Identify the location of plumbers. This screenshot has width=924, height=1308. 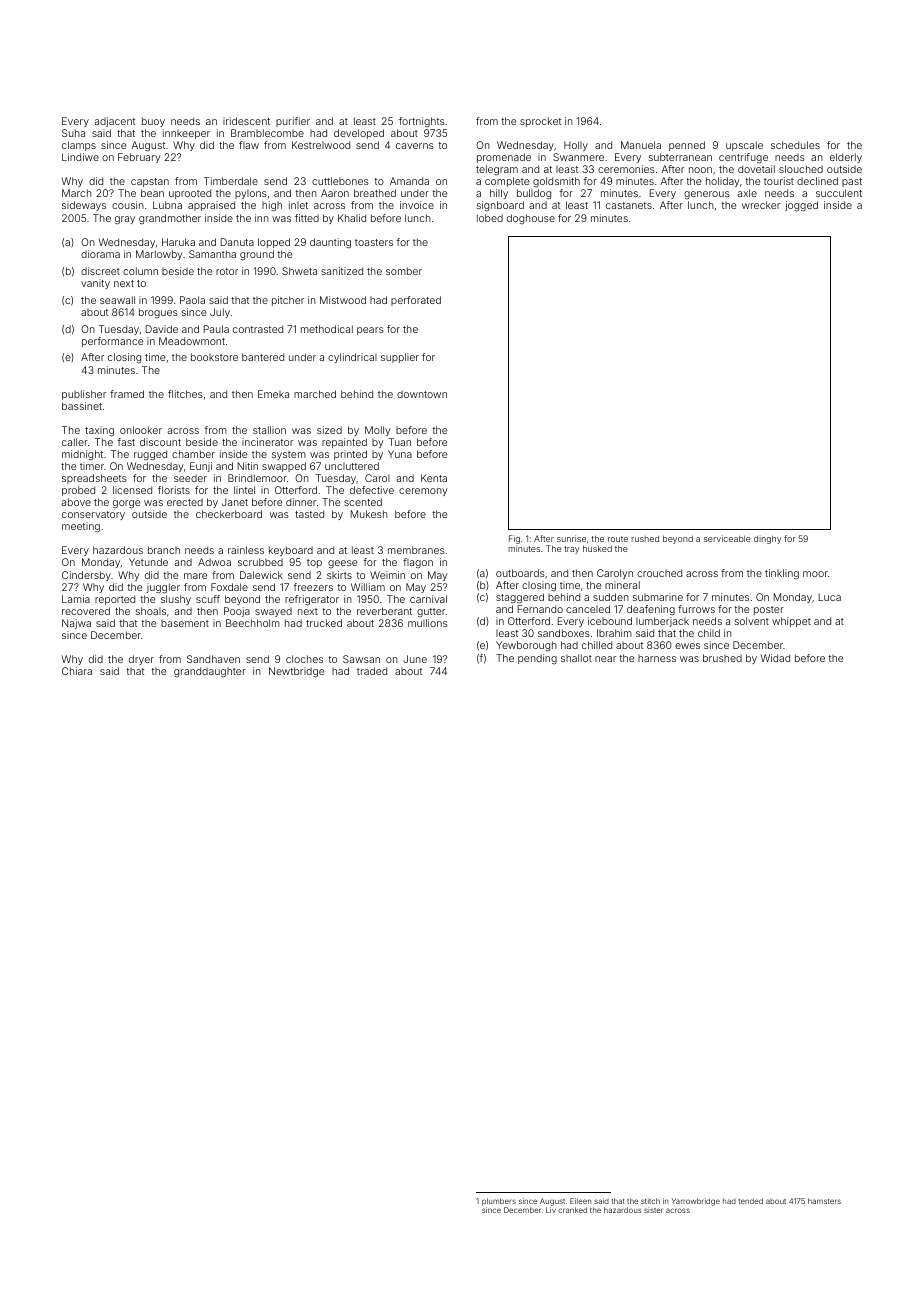
(499, 1202).
